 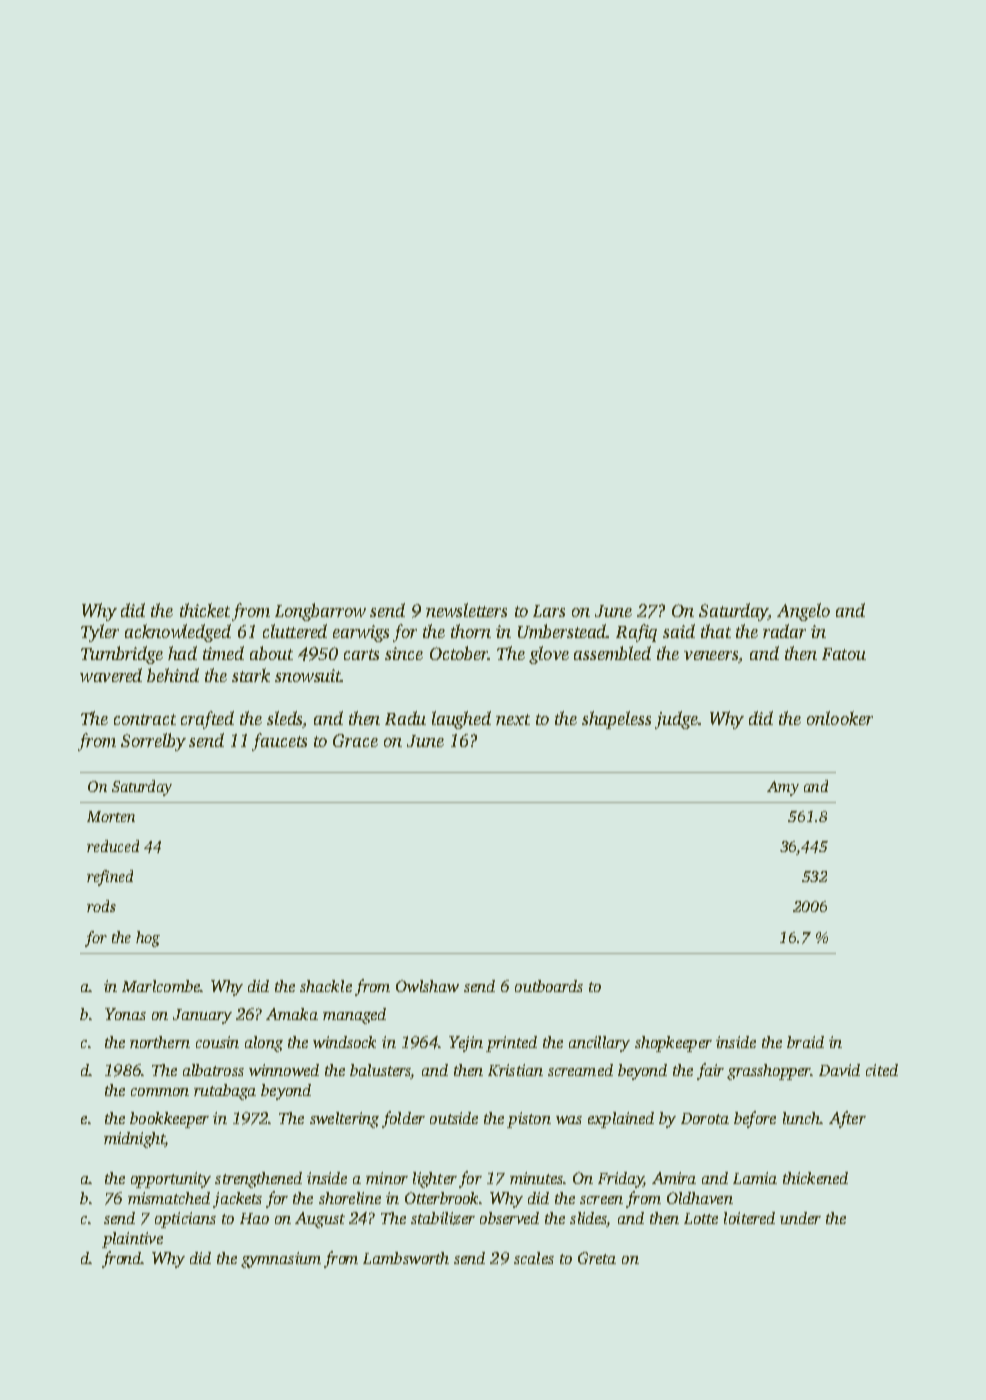 What do you see at coordinates (185, 1220) in the screenshot?
I see `opticians` at bounding box center [185, 1220].
